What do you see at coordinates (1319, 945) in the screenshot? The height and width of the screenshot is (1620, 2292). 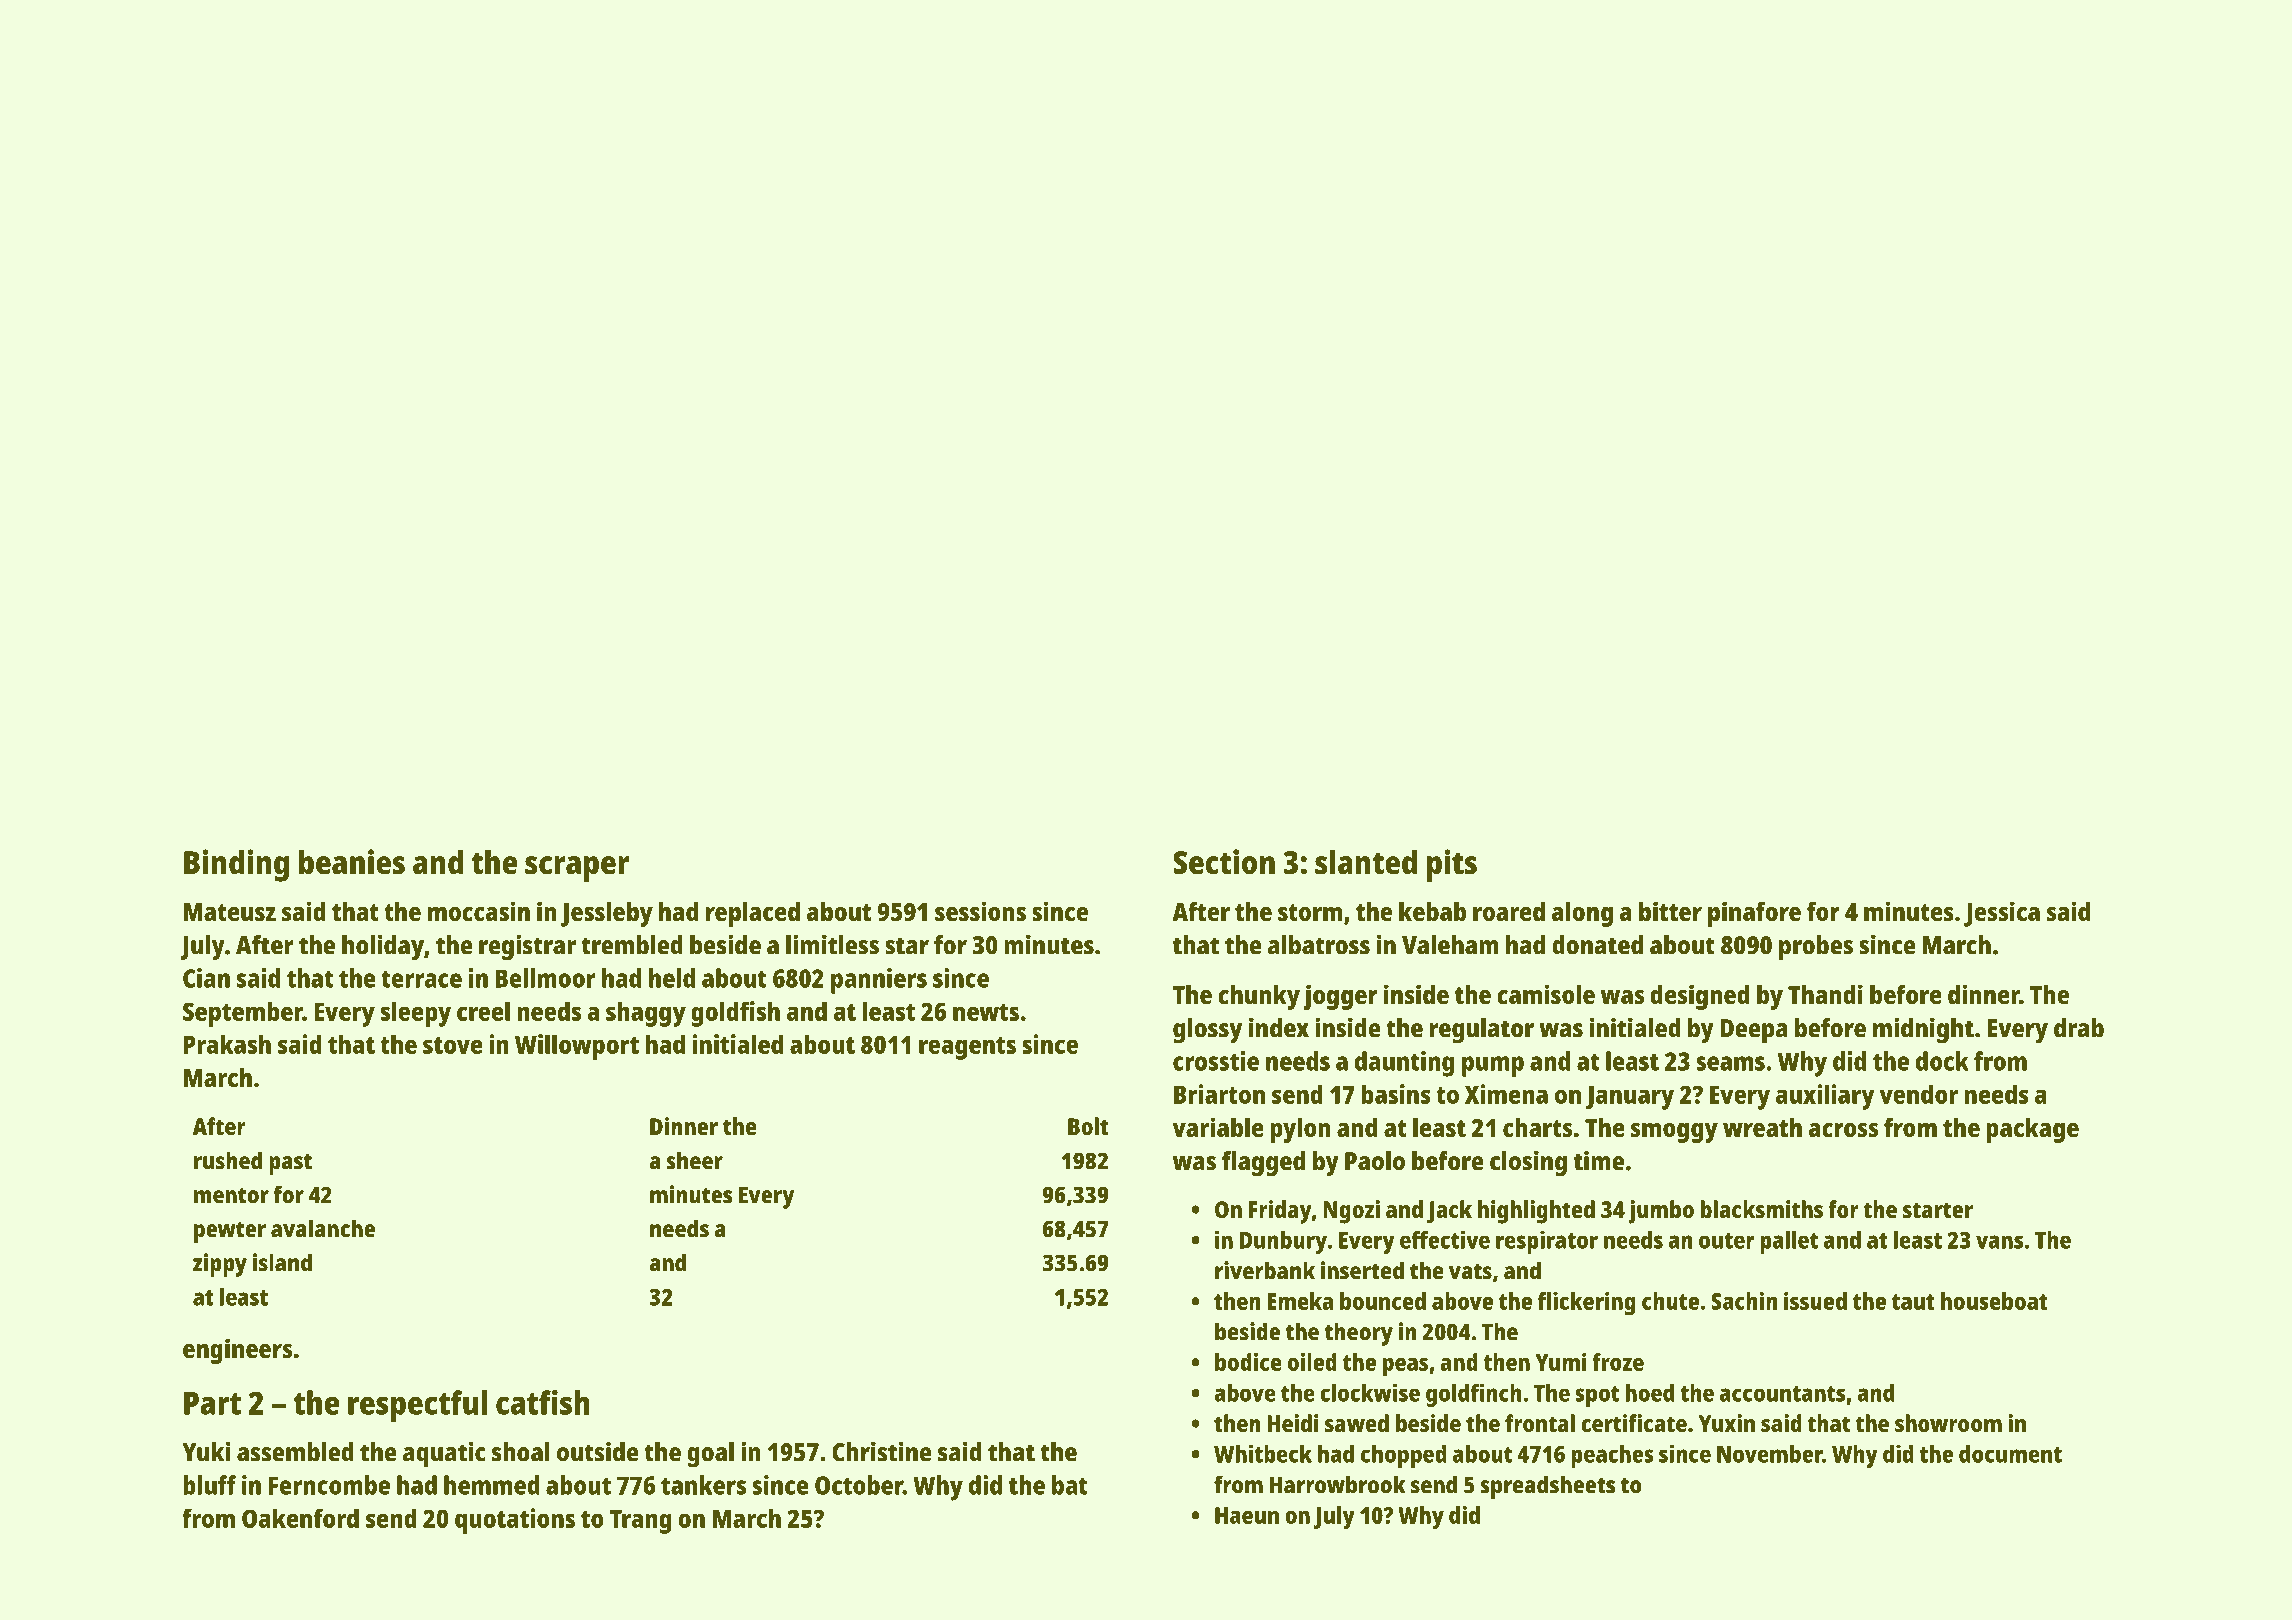 I see `albatross` at bounding box center [1319, 945].
